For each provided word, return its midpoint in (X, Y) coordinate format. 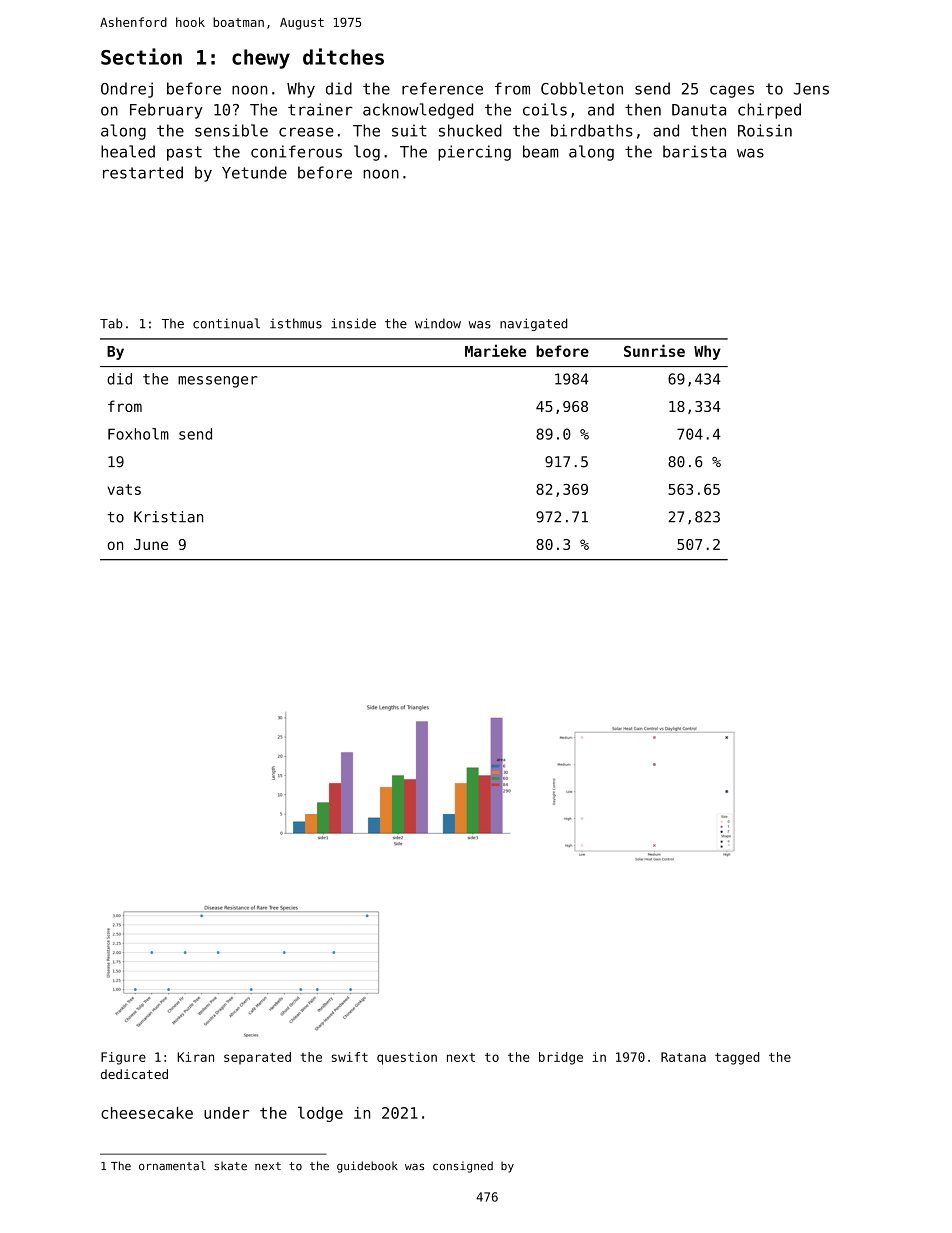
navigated (533, 324)
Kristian (168, 517)
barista (694, 151)
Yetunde (254, 172)
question (407, 1058)
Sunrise (654, 350)
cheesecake (147, 1113)
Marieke (495, 350)
